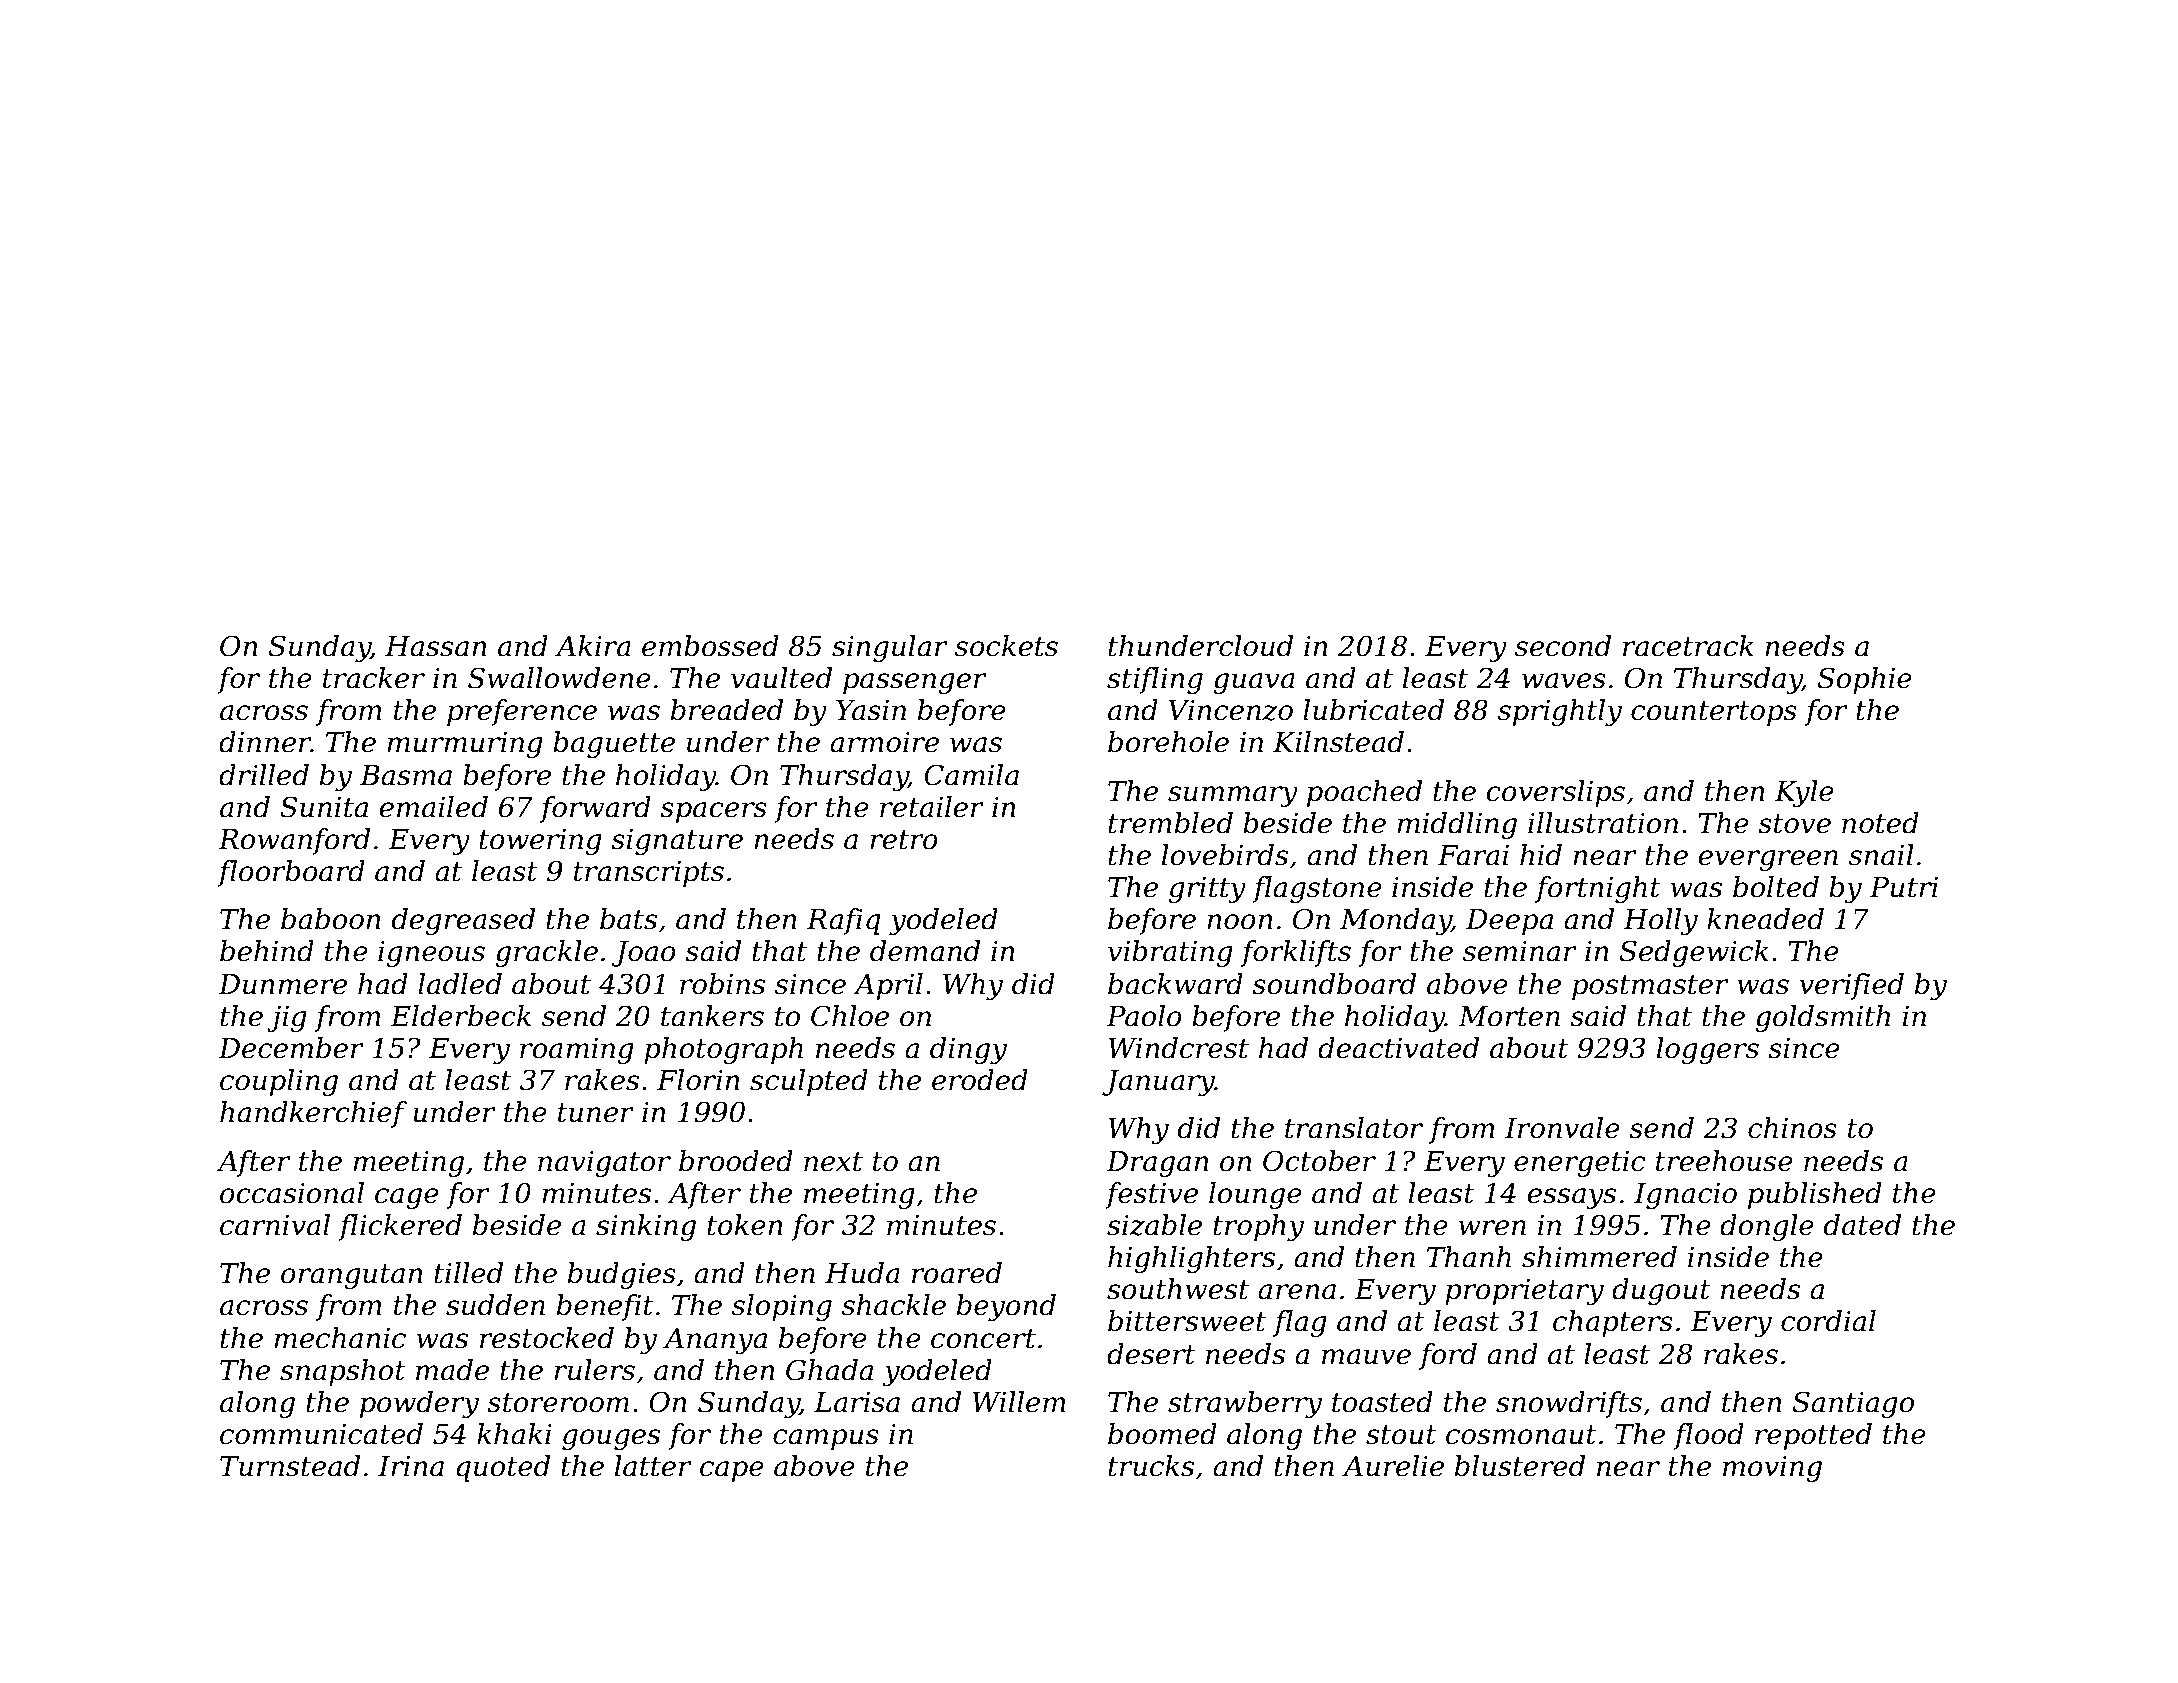  What do you see at coordinates (1851, 986) in the screenshot?
I see `verified` at bounding box center [1851, 986].
